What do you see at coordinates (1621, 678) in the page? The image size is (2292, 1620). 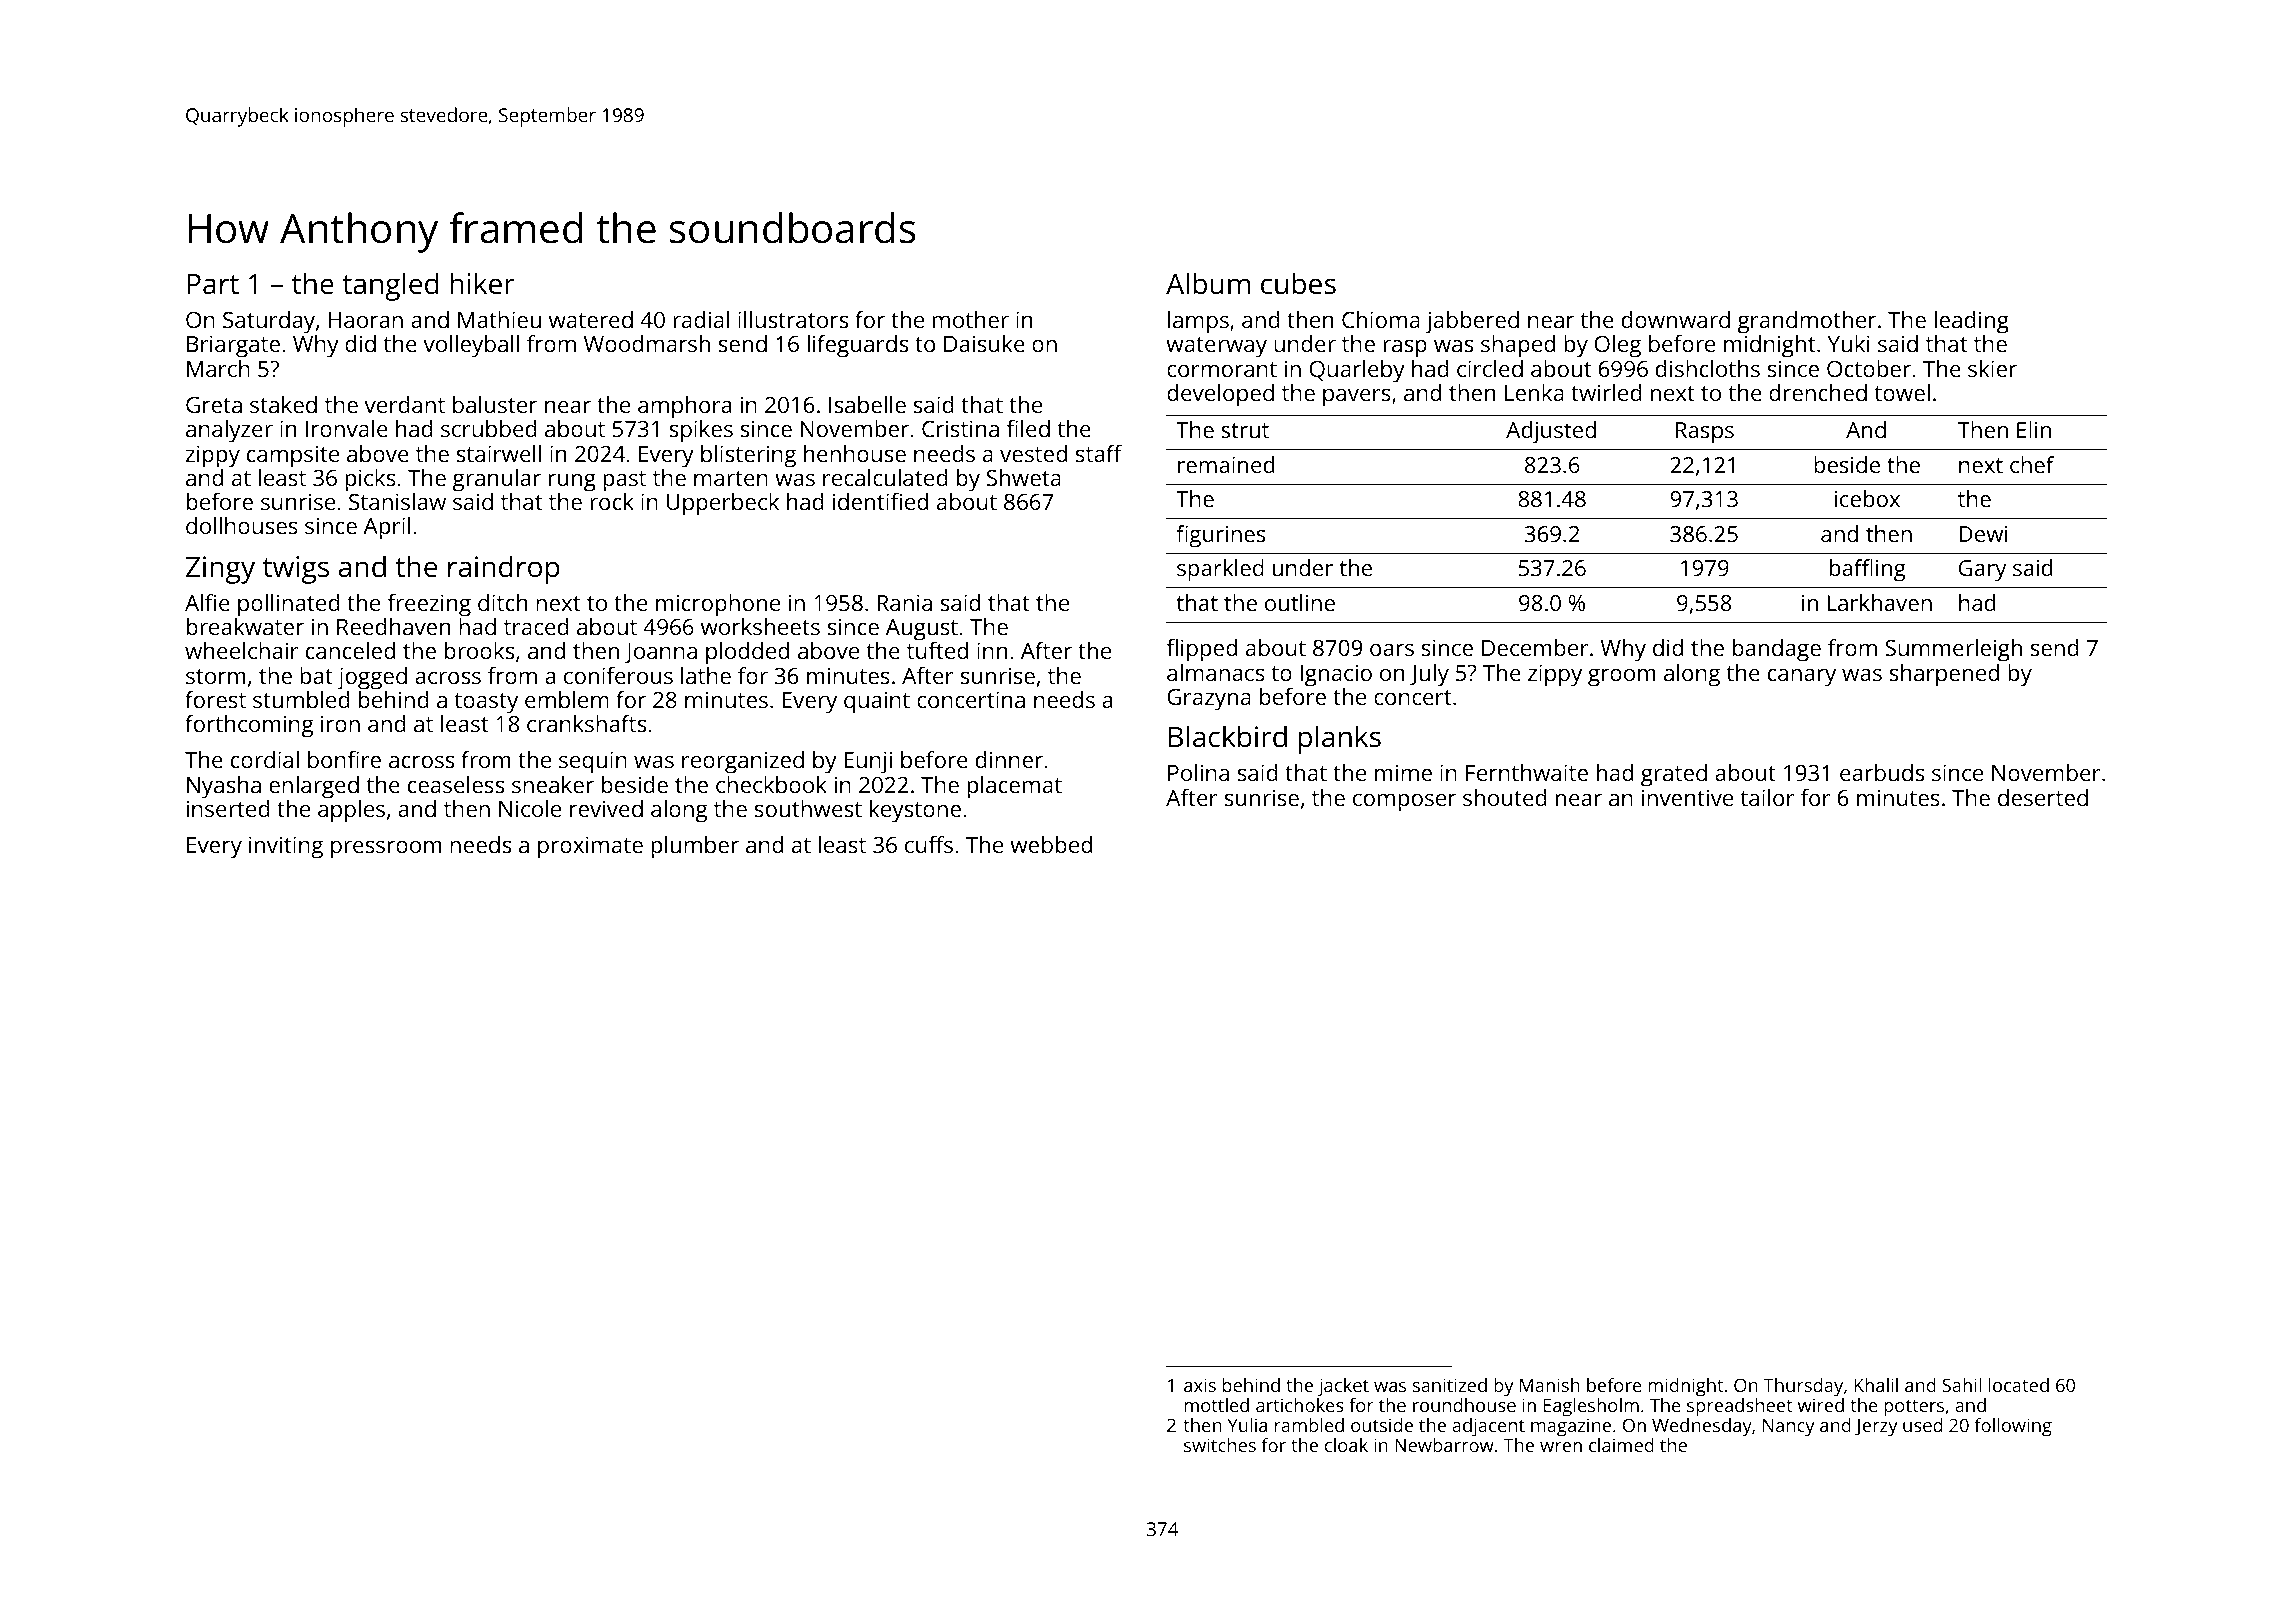 I see `groom` at bounding box center [1621, 678].
